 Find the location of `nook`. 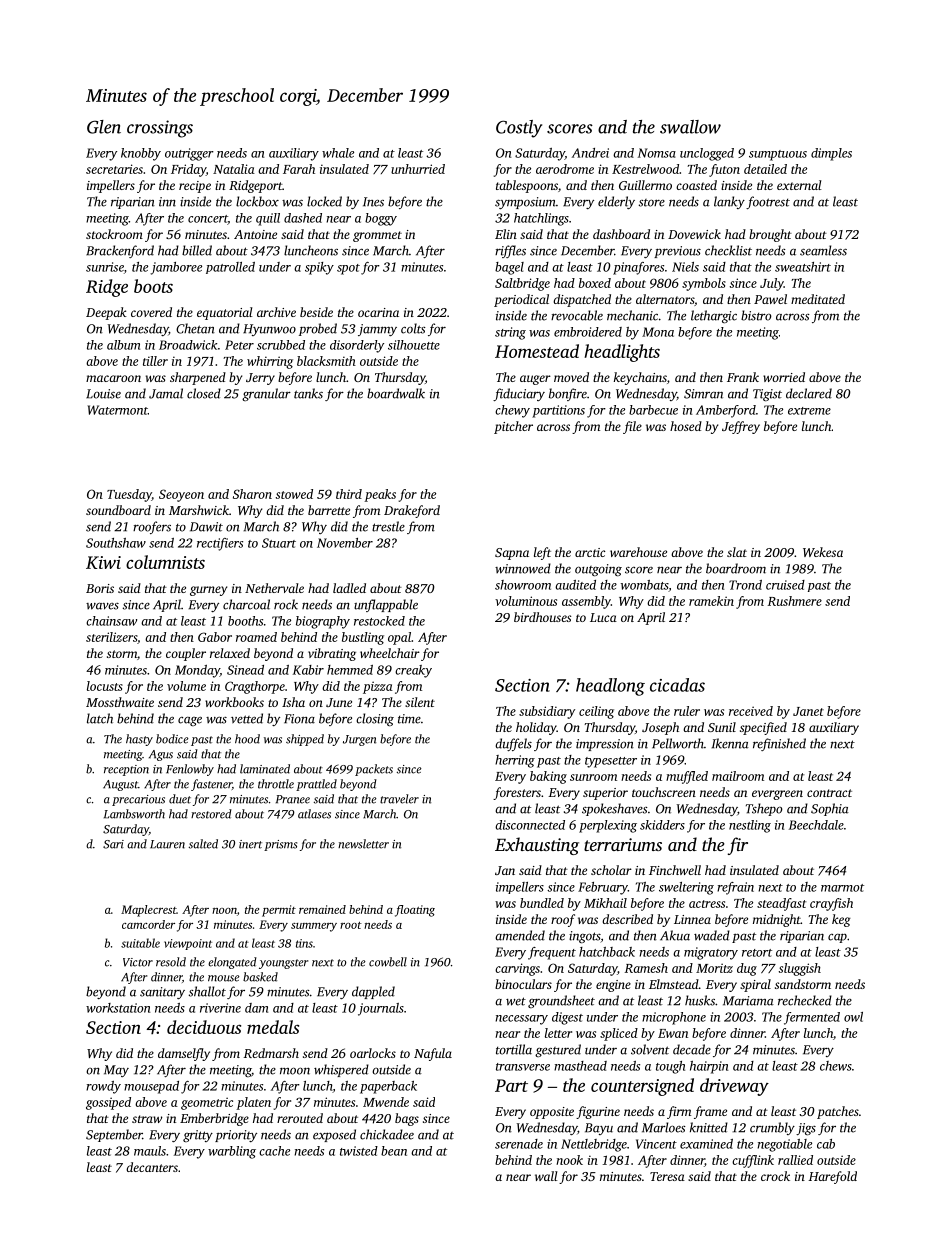

nook is located at coordinates (569, 1160).
